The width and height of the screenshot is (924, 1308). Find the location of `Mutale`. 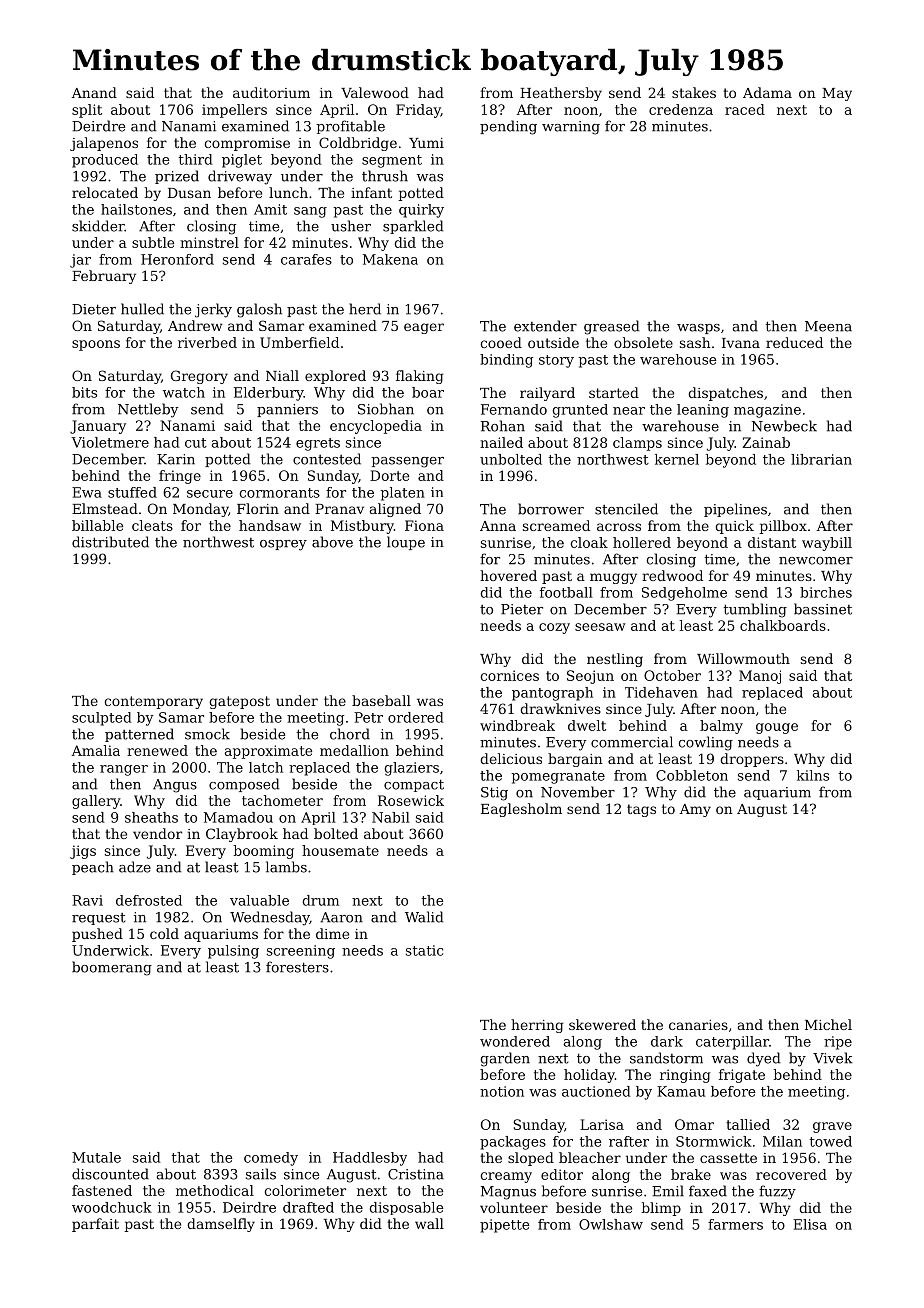

Mutale is located at coordinates (96, 1157).
